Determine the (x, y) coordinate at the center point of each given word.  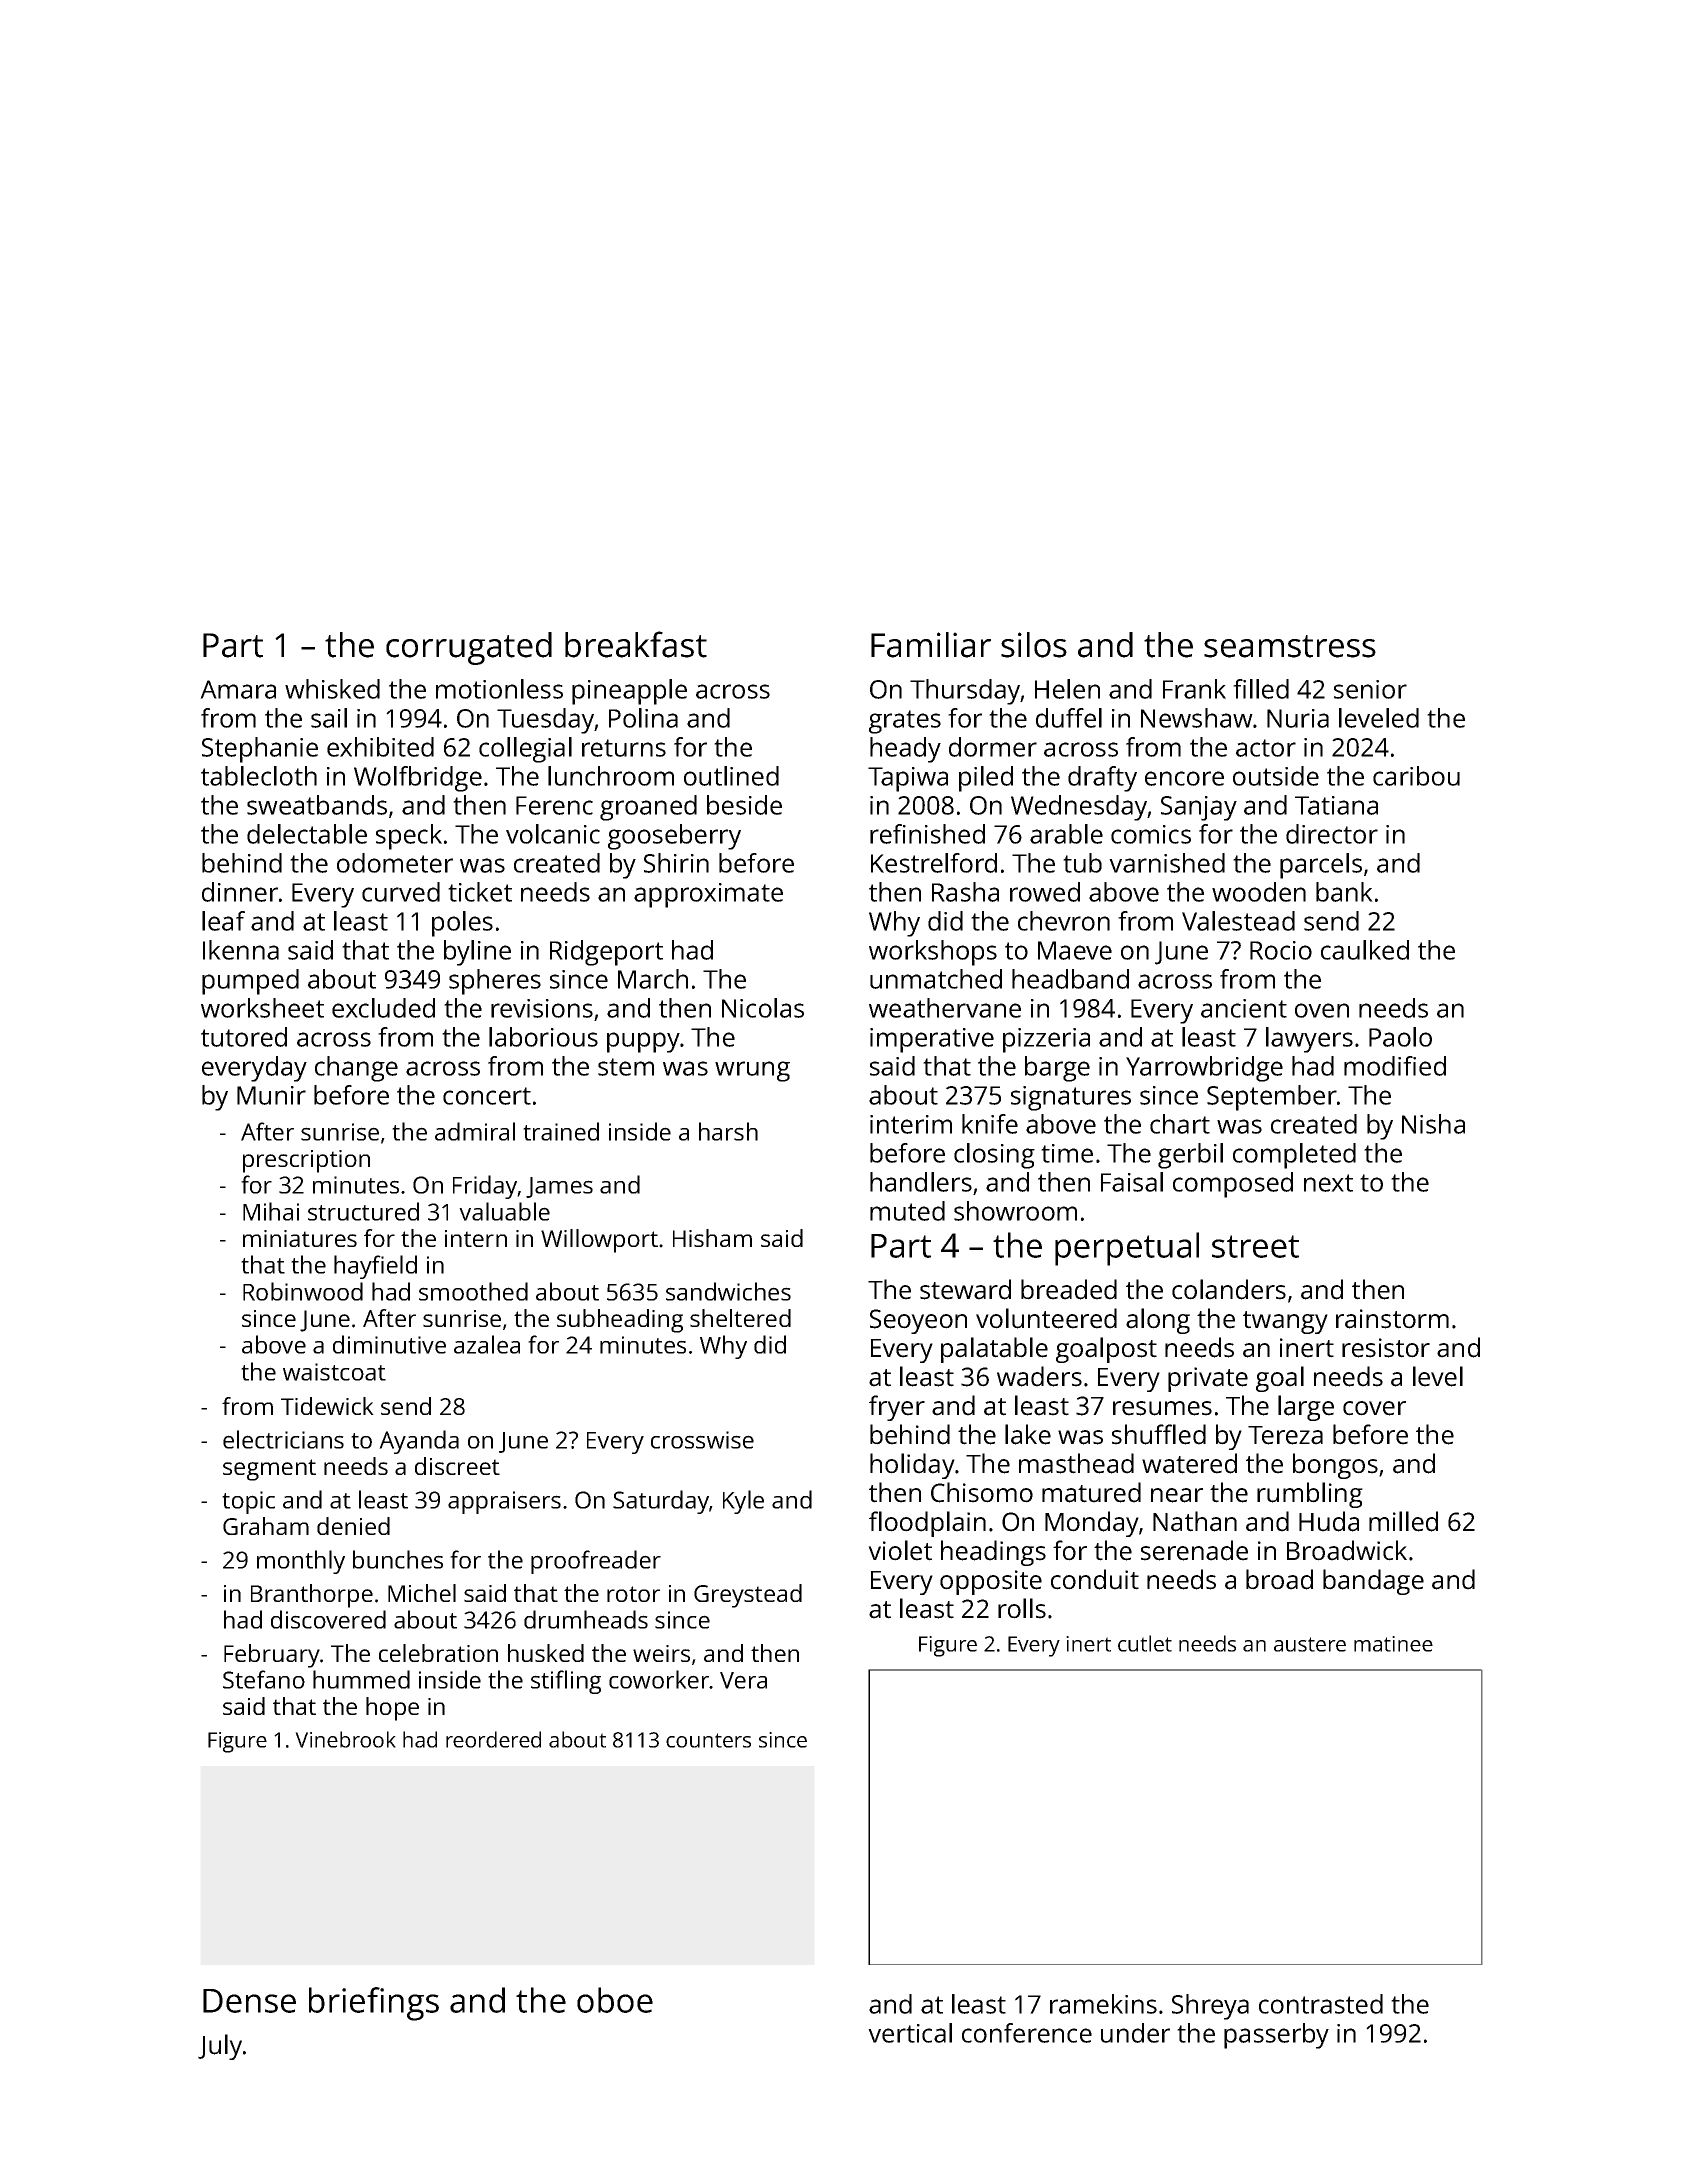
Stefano (264, 1679)
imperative (932, 1040)
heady (905, 750)
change (356, 1069)
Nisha (1433, 1124)
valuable (504, 1211)
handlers (921, 1182)
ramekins (1103, 2004)
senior (1370, 689)
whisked (332, 689)
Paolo (1400, 1037)
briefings (374, 2004)
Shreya (1210, 2007)
